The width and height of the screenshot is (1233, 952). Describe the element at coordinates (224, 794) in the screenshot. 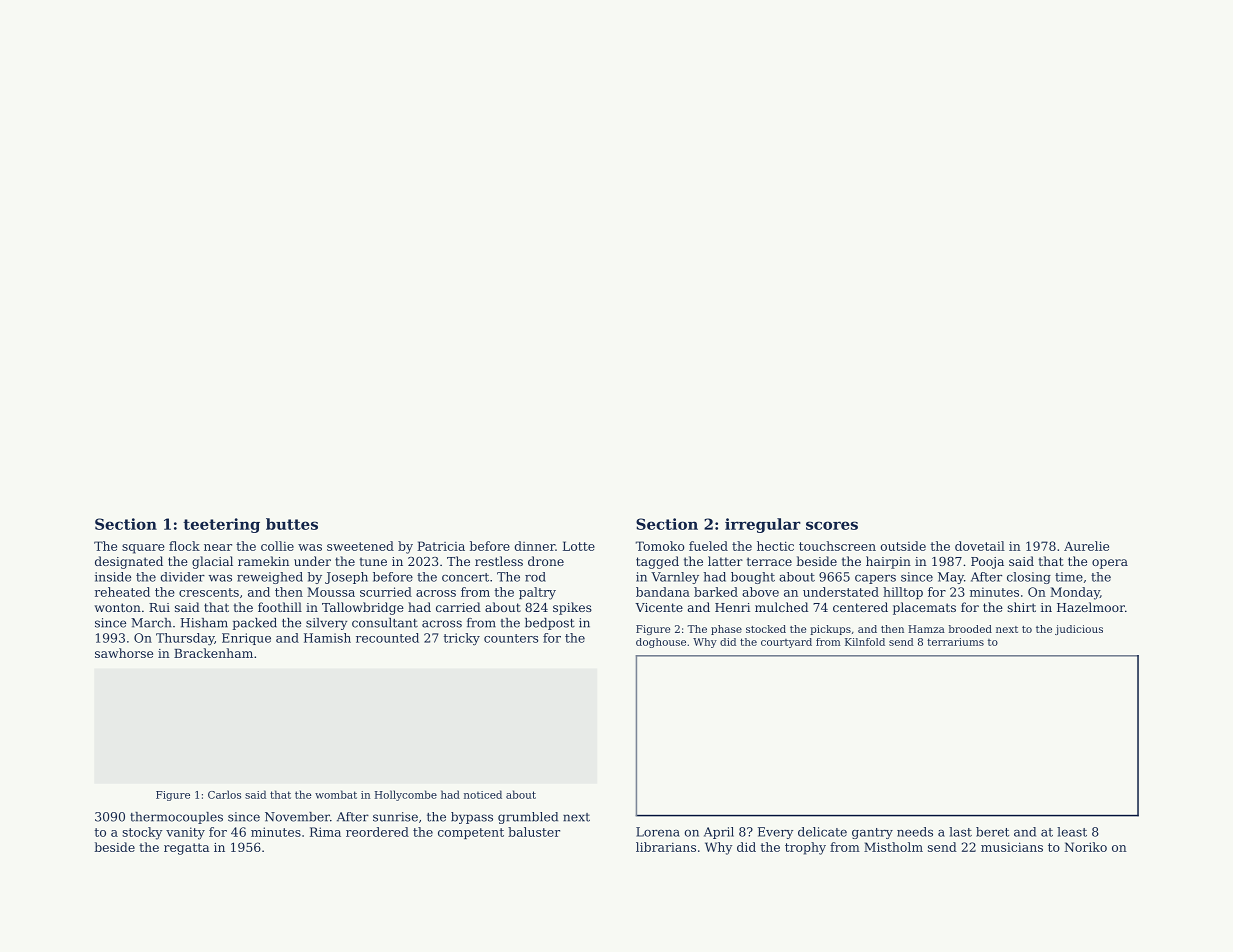

I see `Carlos` at that location.
